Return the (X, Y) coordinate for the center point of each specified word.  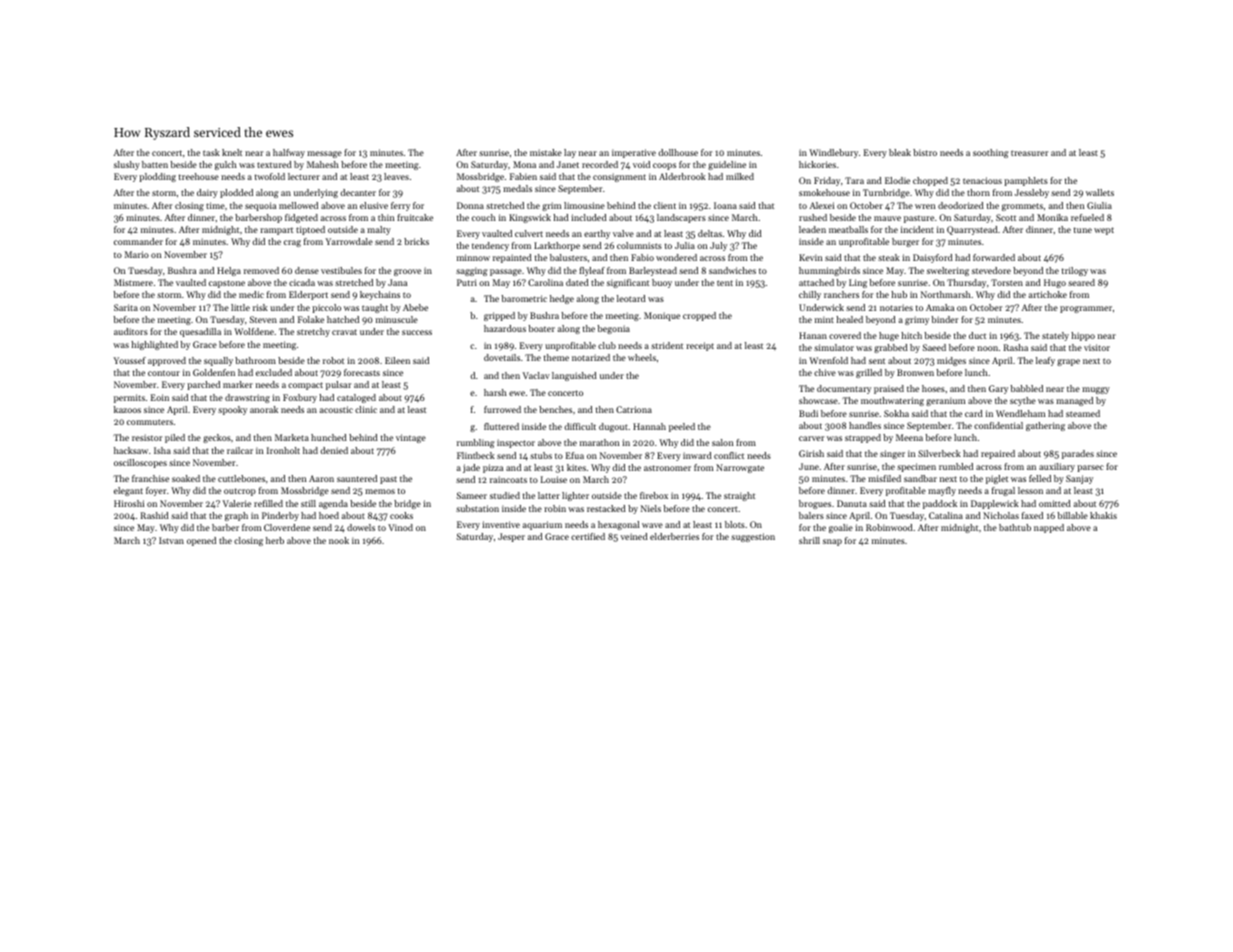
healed (849, 319)
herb (275, 540)
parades (1078, 454)
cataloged (356, 398)
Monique (662, 316)
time (215, 205)
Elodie (897, 180)
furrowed (502, 409)
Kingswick (530, 218)
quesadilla (200, 332)
